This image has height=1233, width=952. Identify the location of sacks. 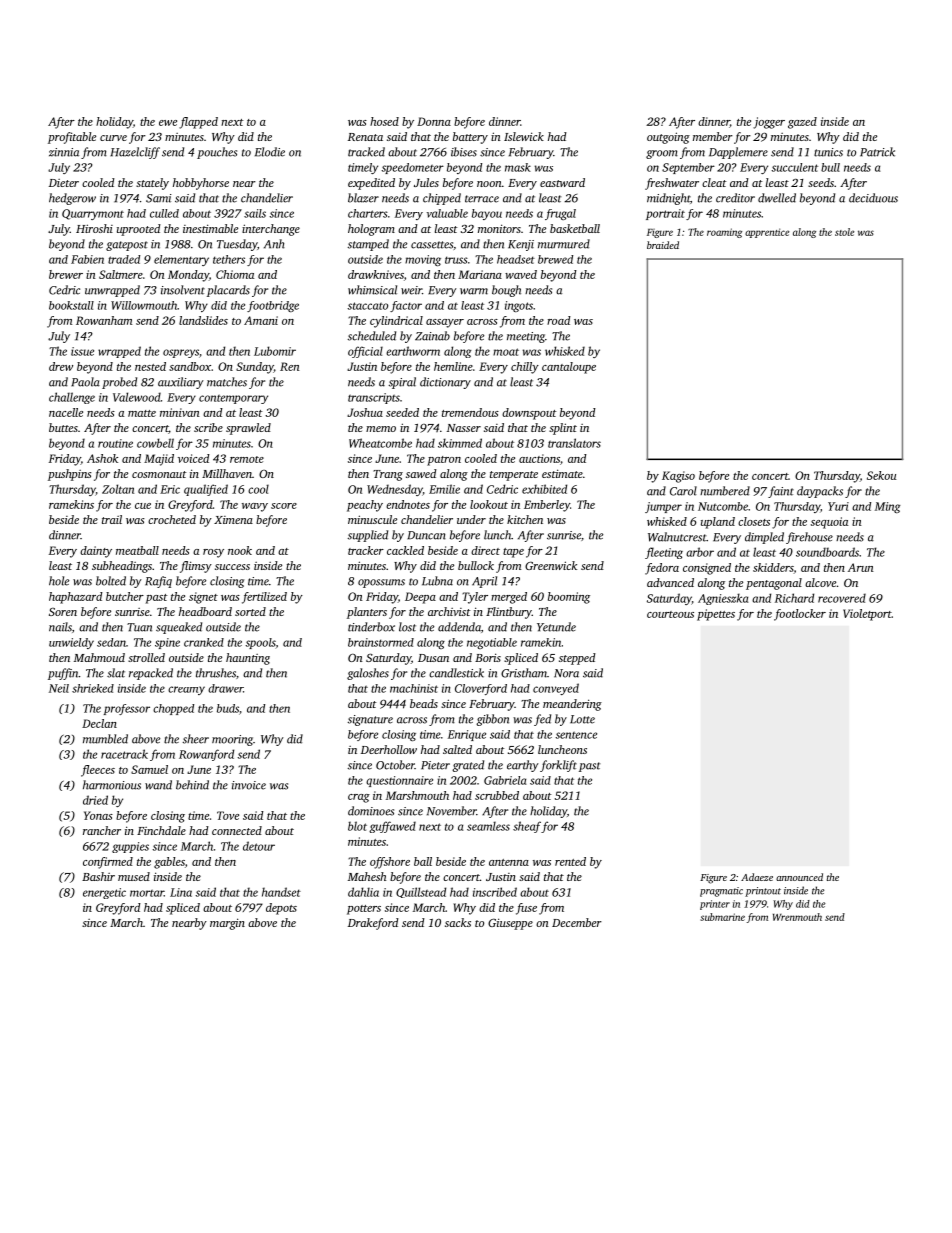
(458, 922).
